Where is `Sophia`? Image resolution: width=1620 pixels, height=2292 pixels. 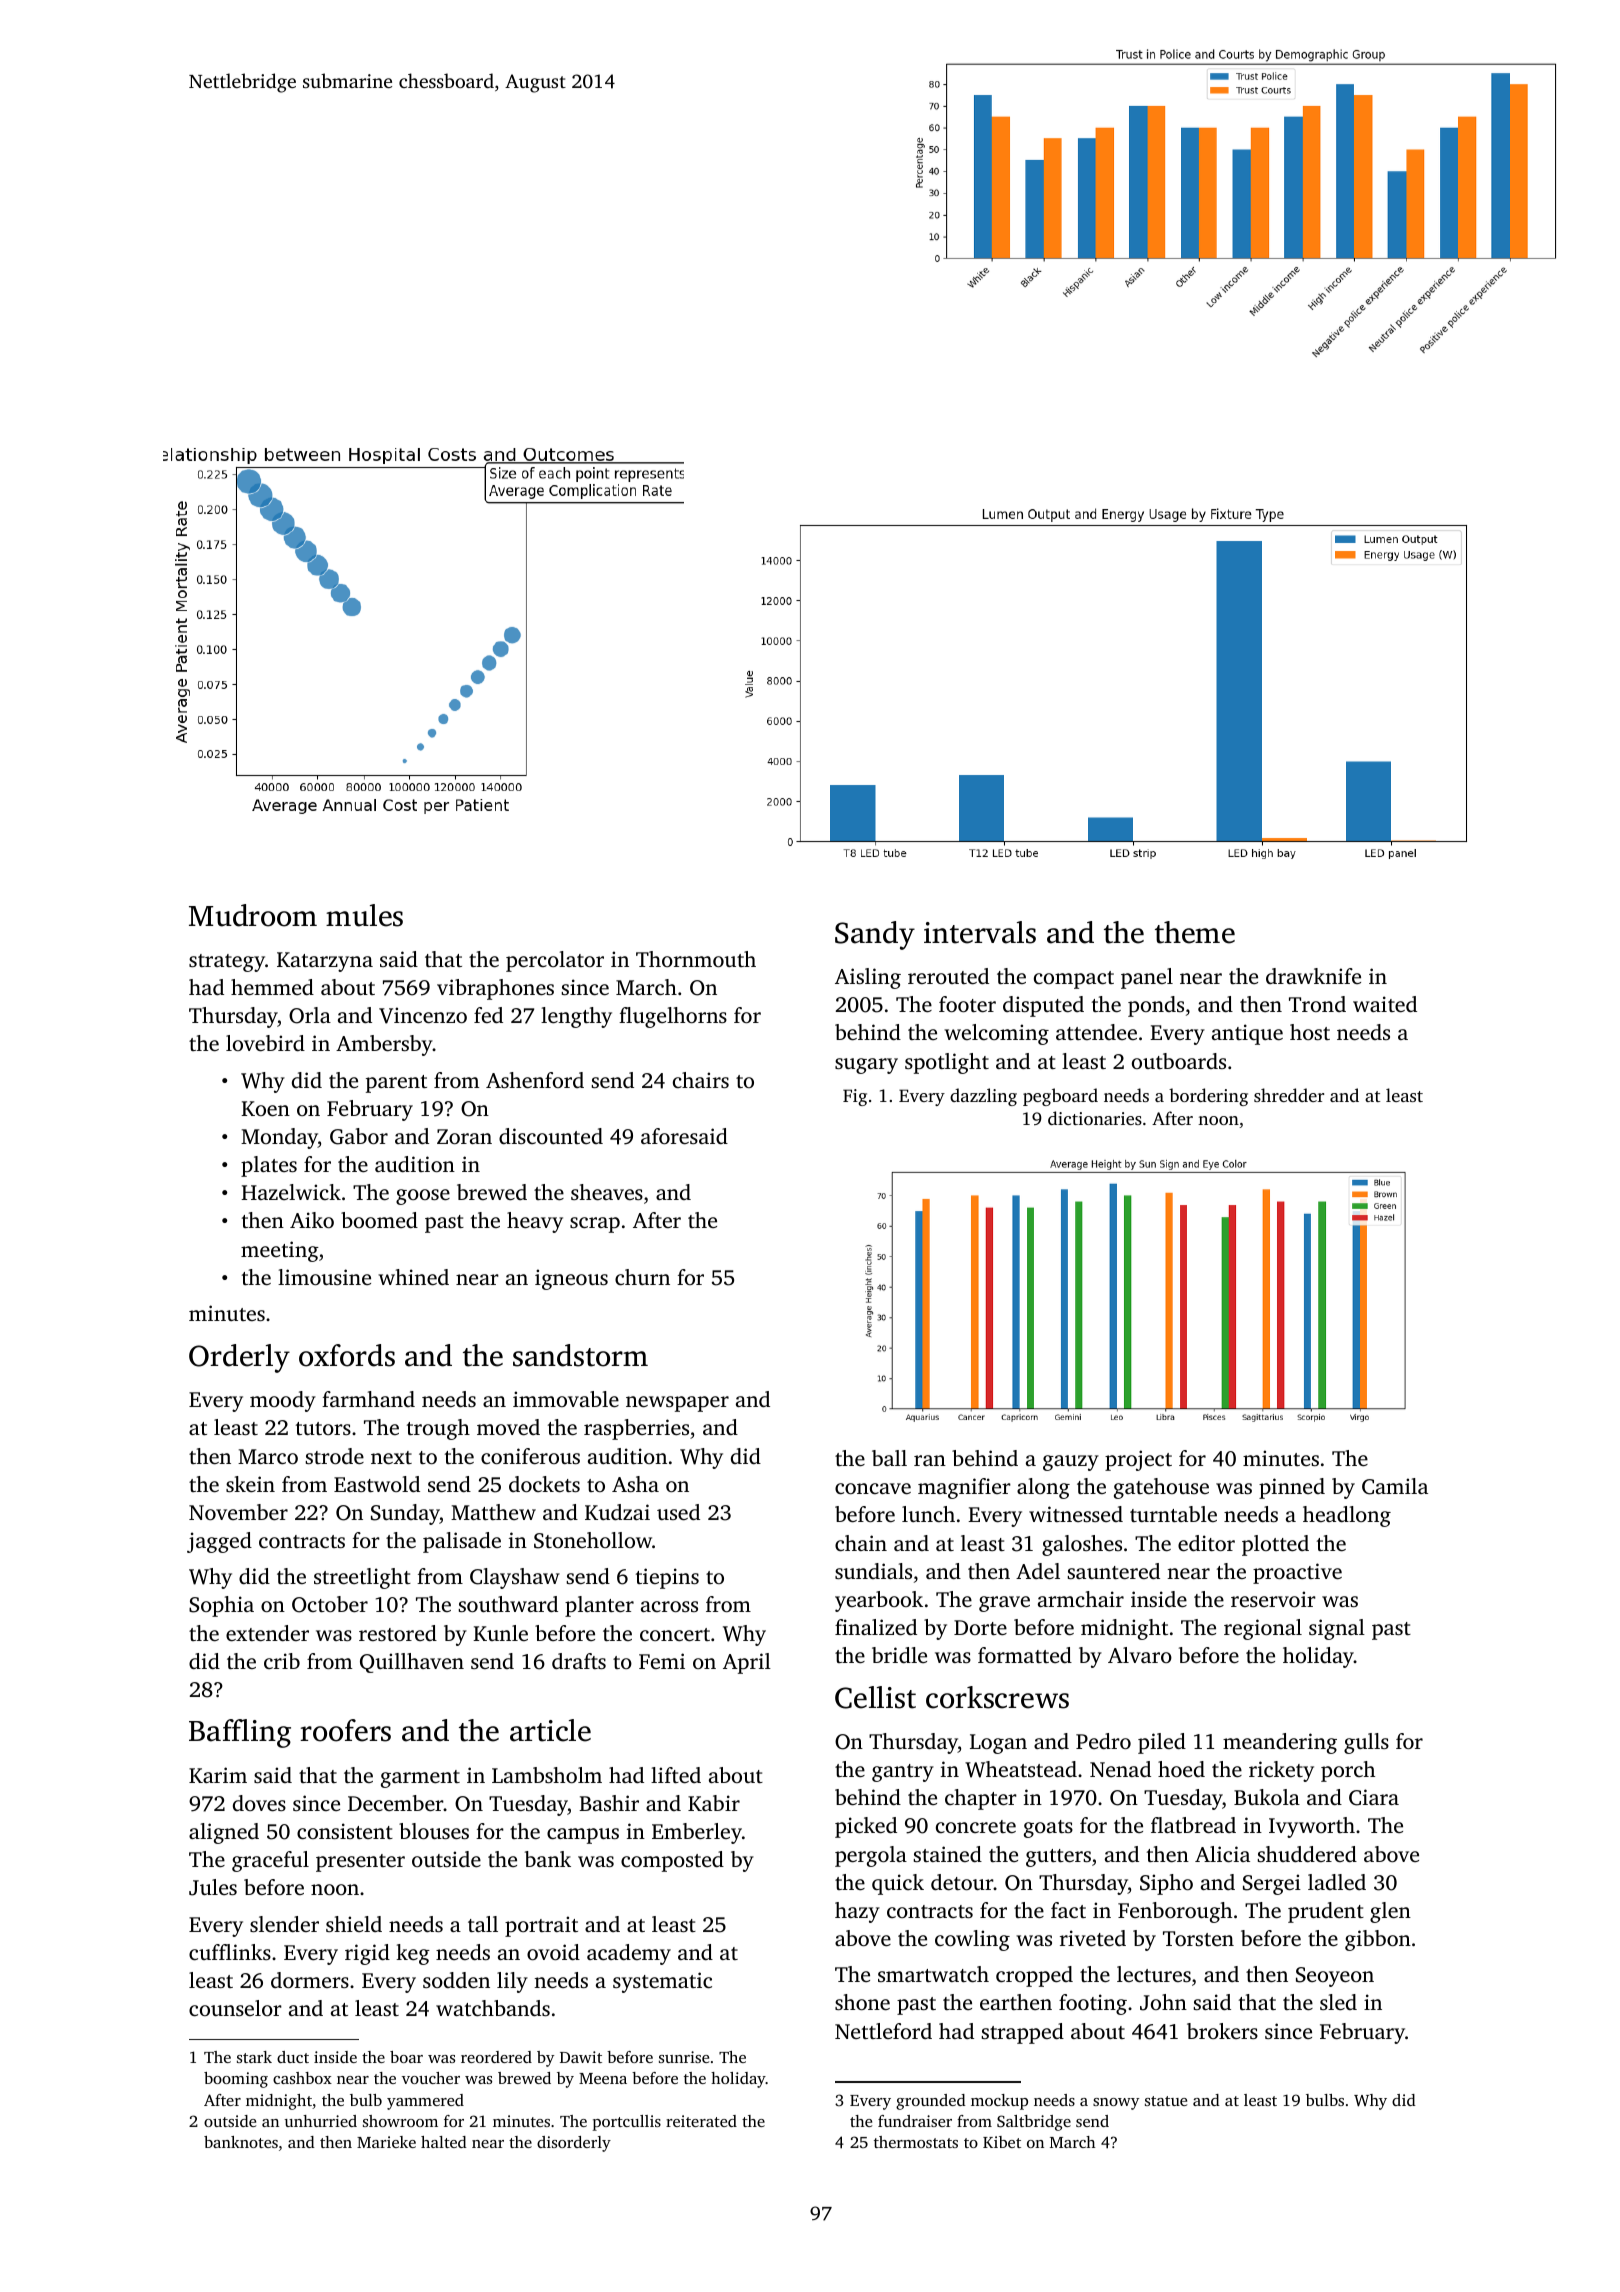
Sophia is located at coordinates (221, 1606).
